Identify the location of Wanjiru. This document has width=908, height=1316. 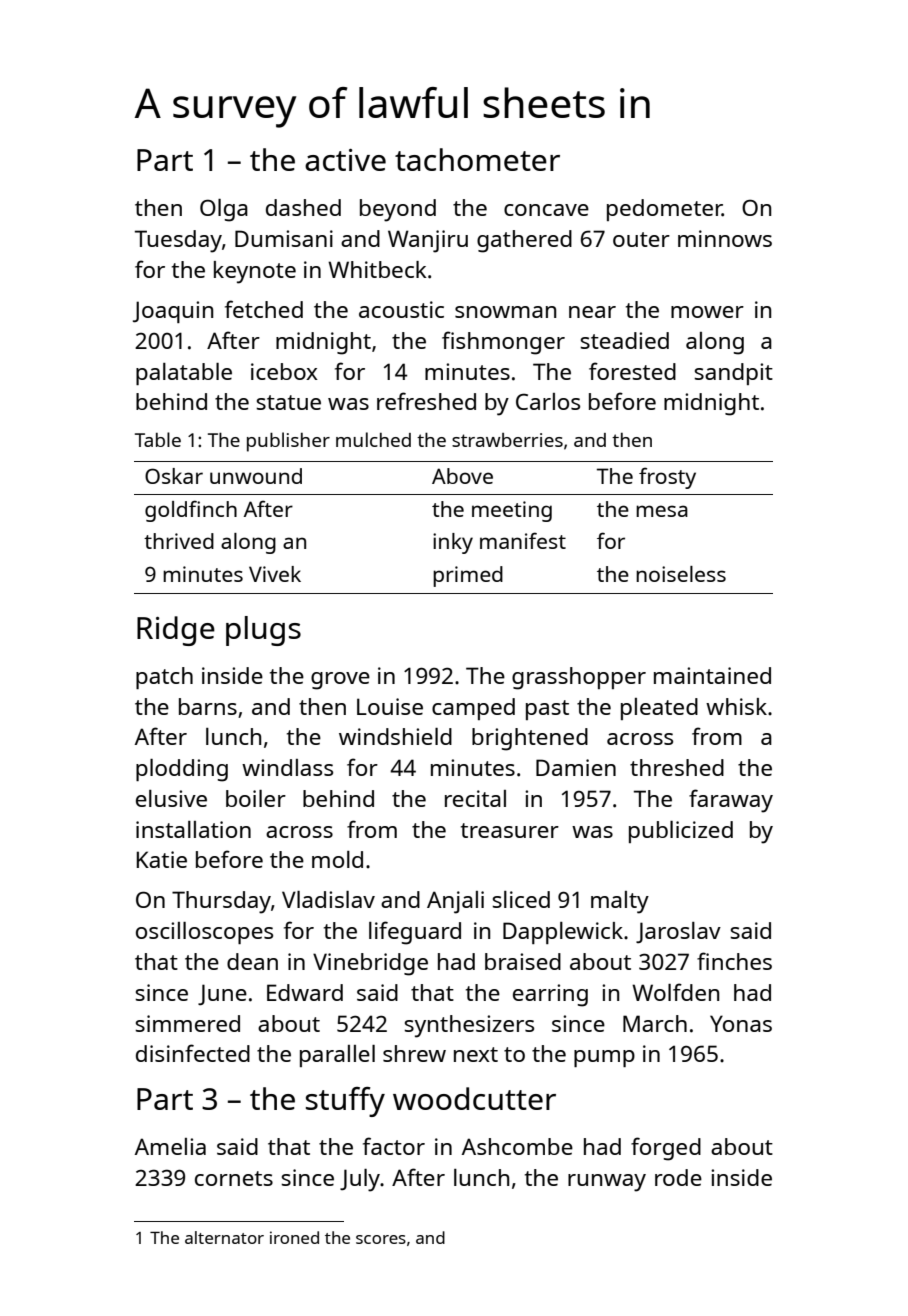
(428, 241).
